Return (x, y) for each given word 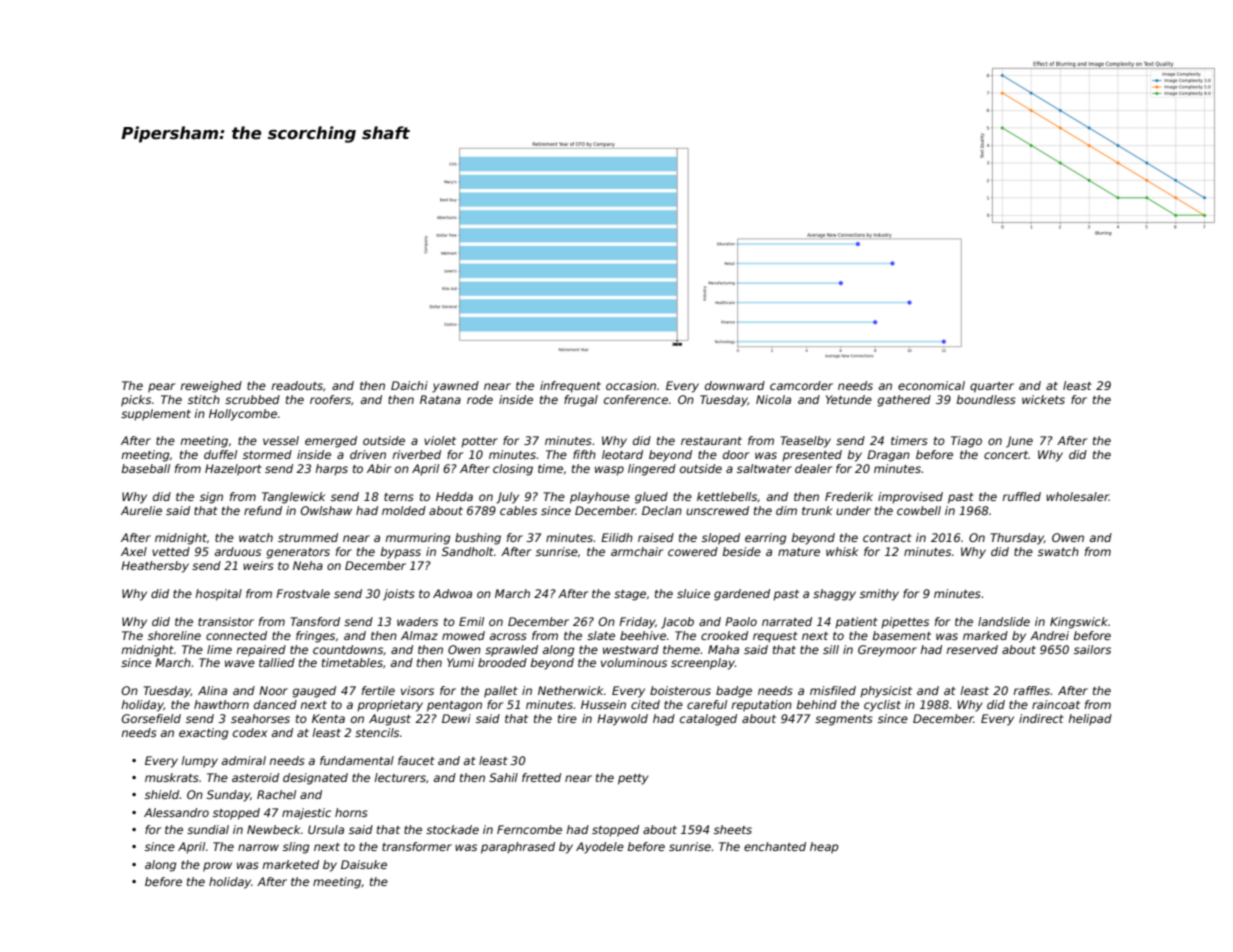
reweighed (211, 387)
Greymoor (887, 651)
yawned (455, 387)
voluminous (634, 662)
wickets (1043, 399)
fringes (315, 637)
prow (217, 867)
